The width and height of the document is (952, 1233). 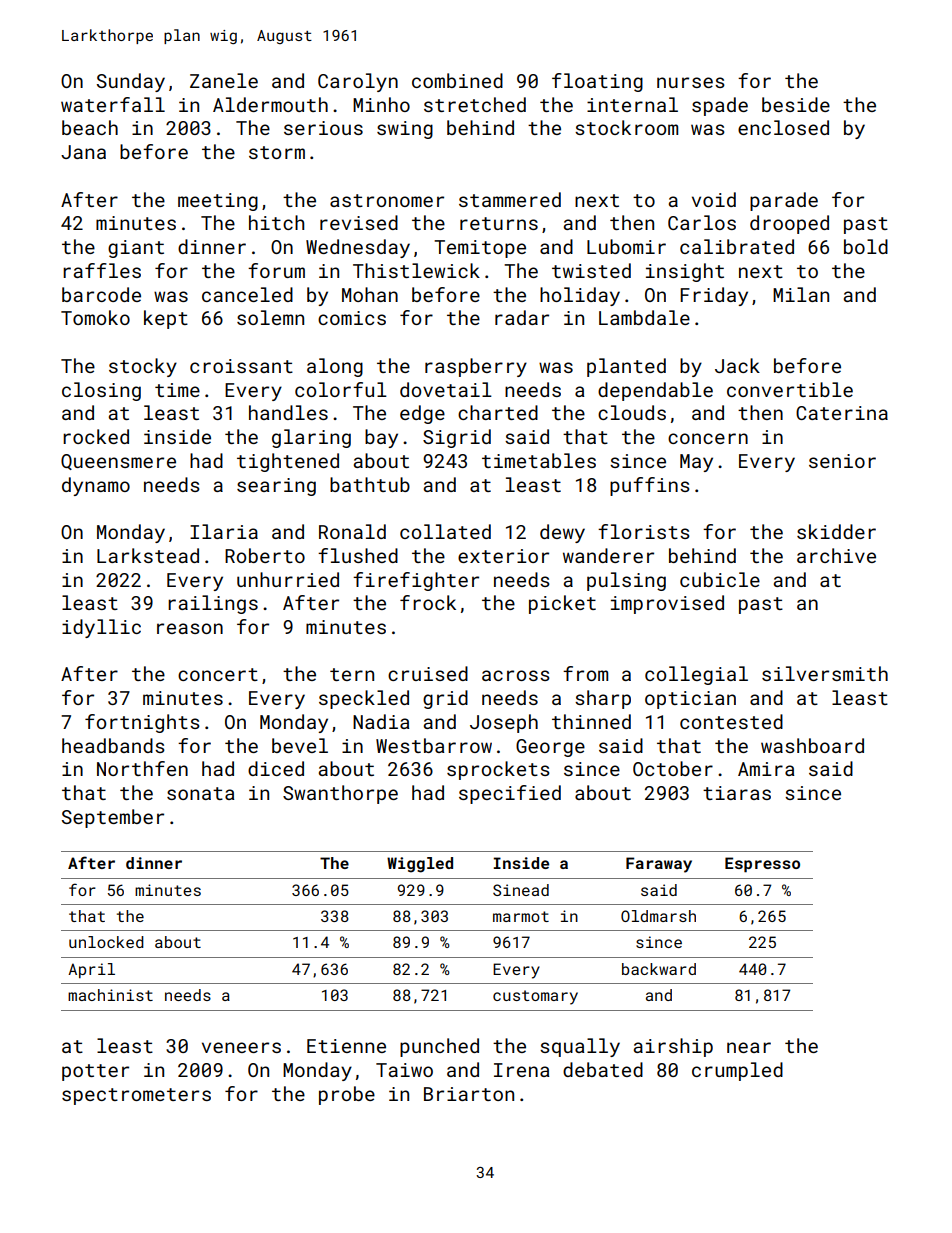 I want to click on collated, so click(x=445, y=531).
